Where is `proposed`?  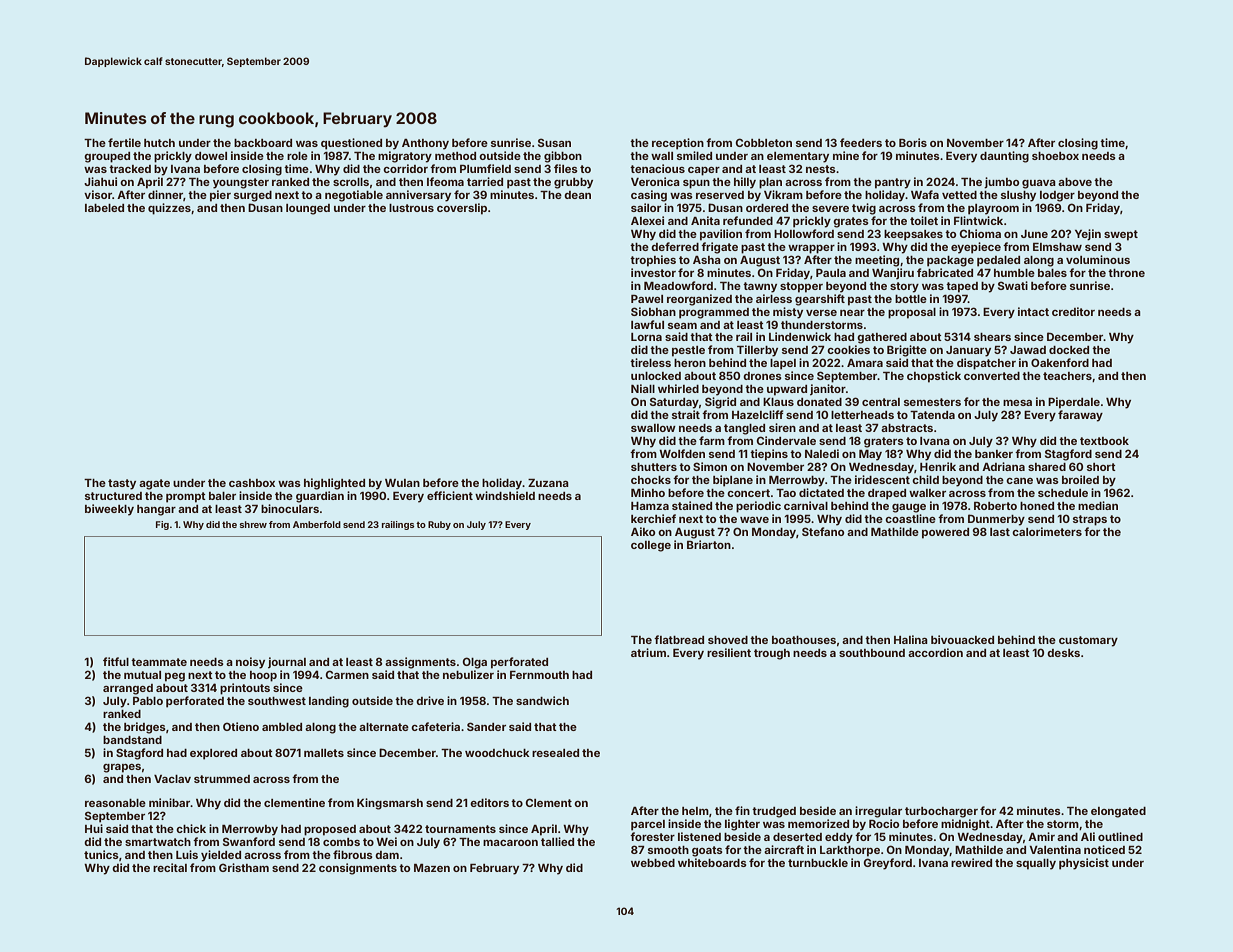 proposed is located at coordinates (330, 830).
